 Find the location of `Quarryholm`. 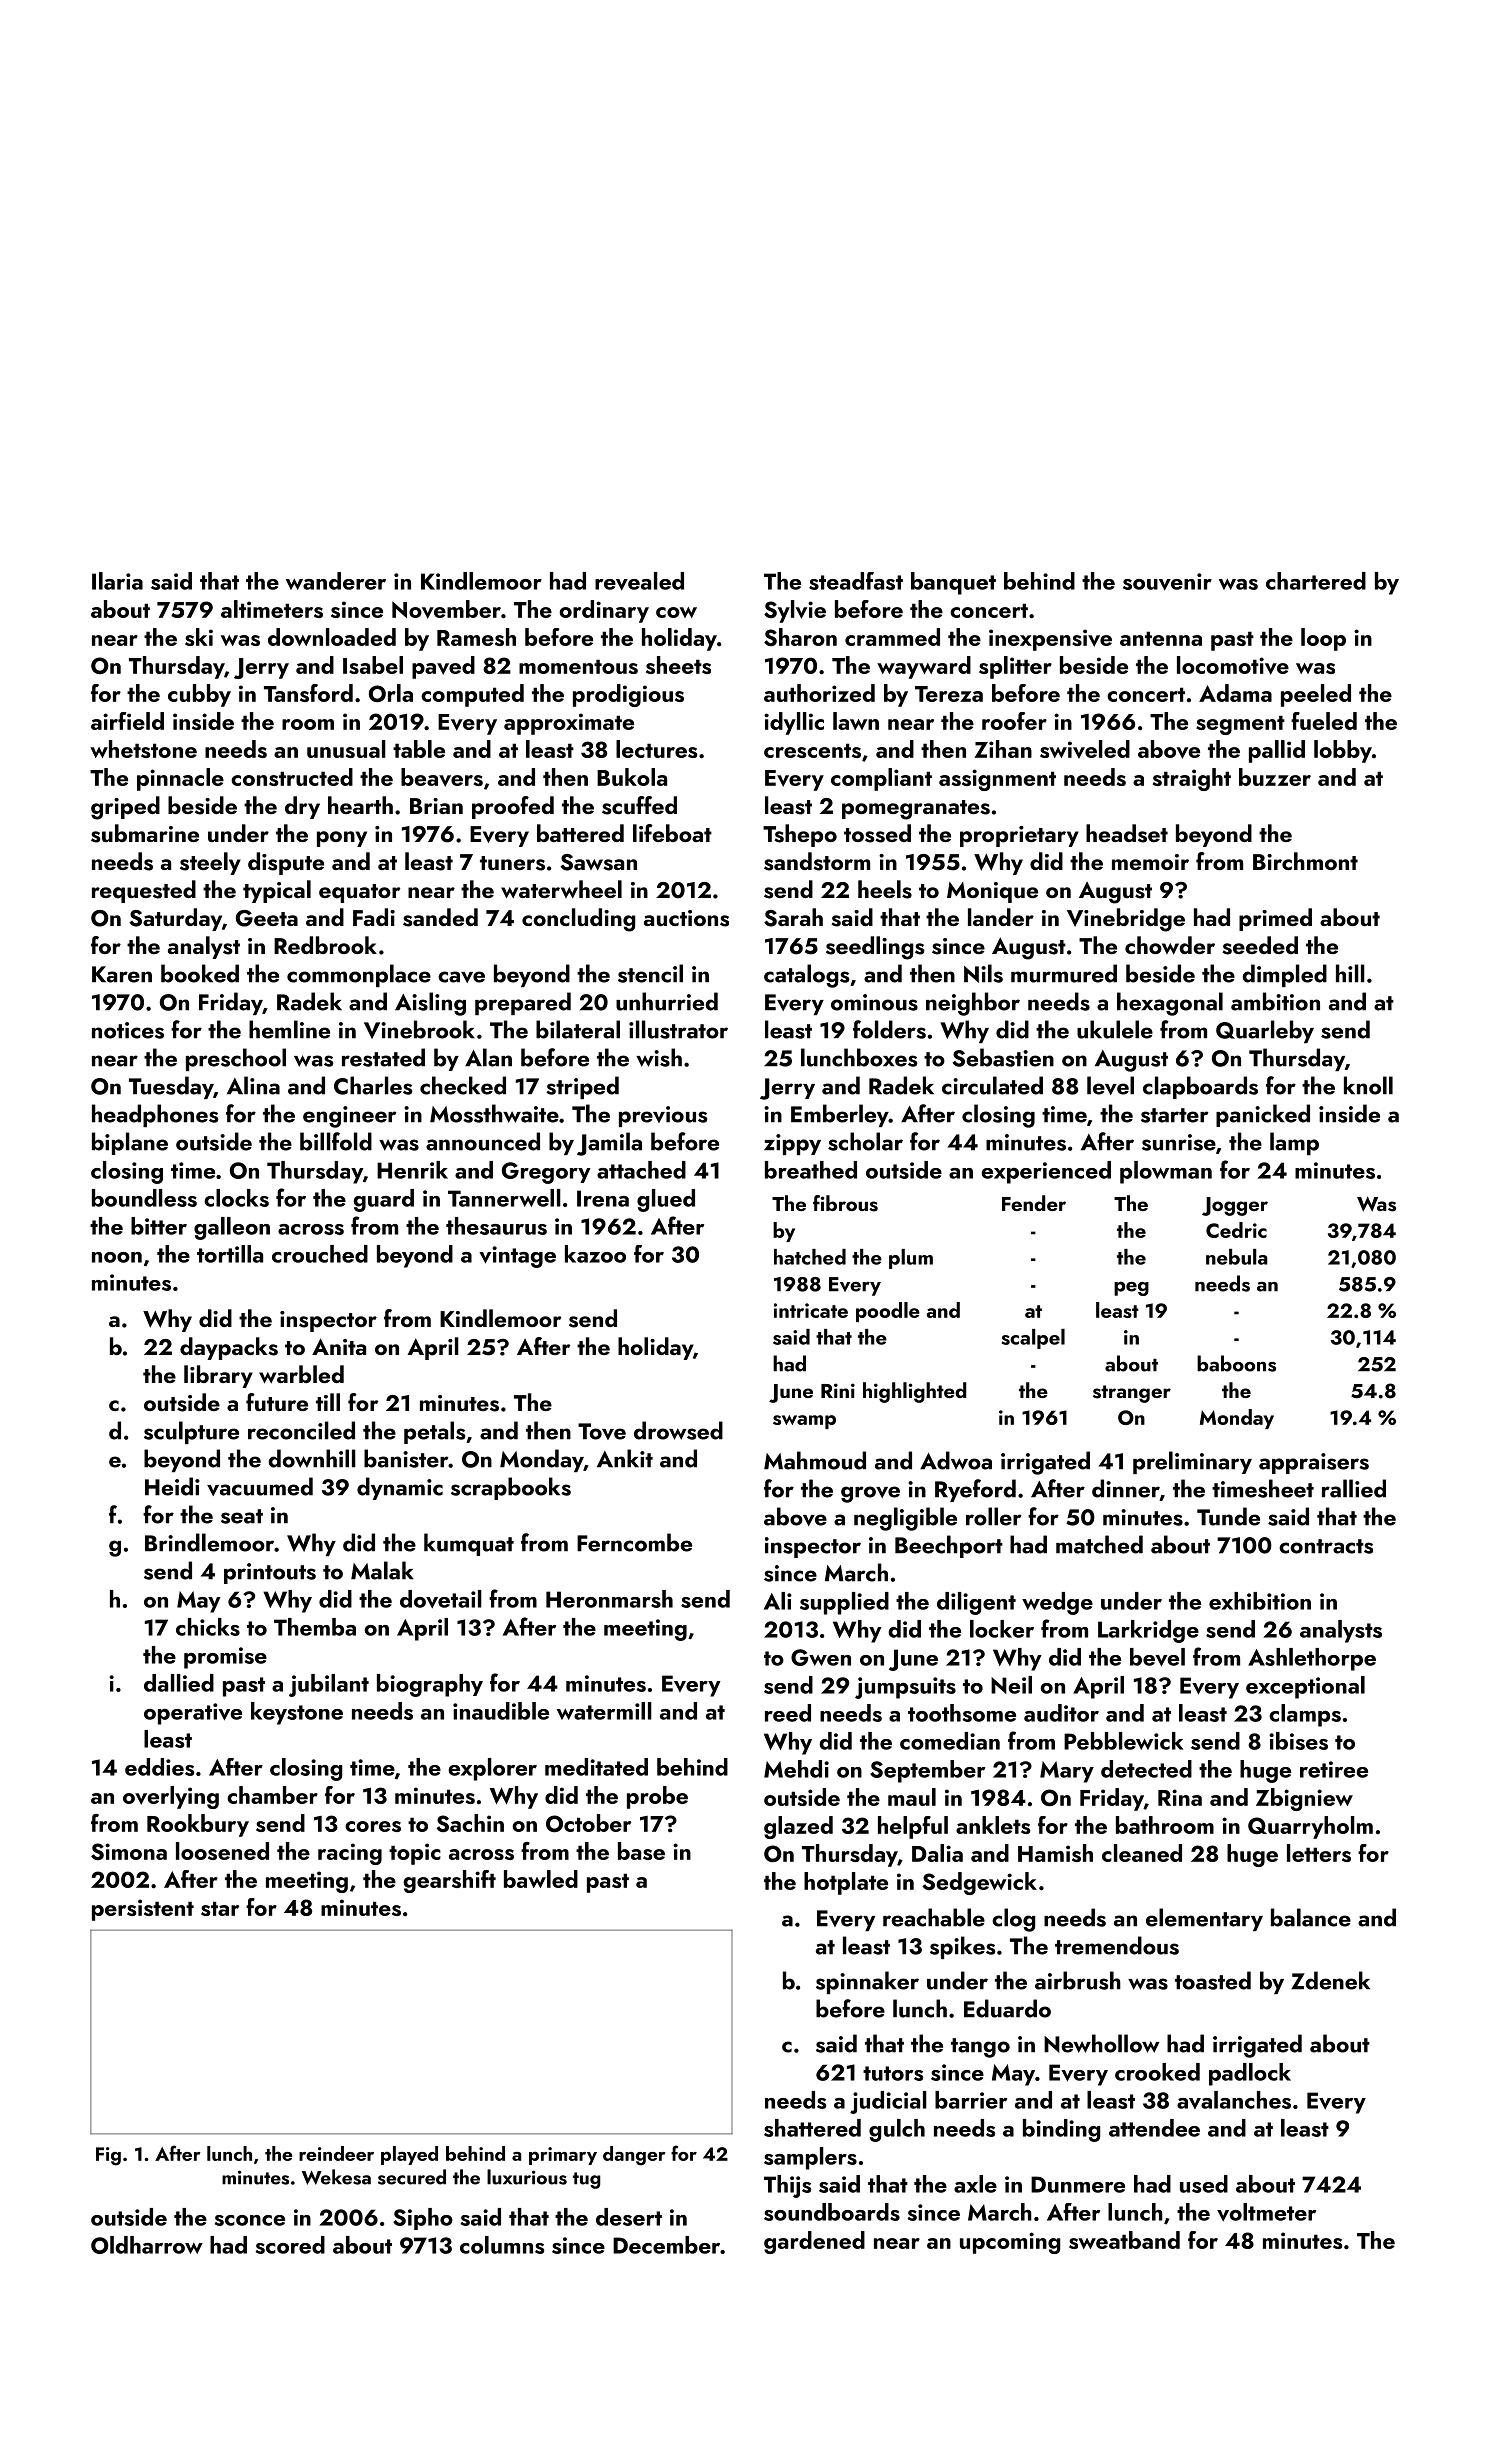

Quarryholm is located at coordinates (1310, 1827).
